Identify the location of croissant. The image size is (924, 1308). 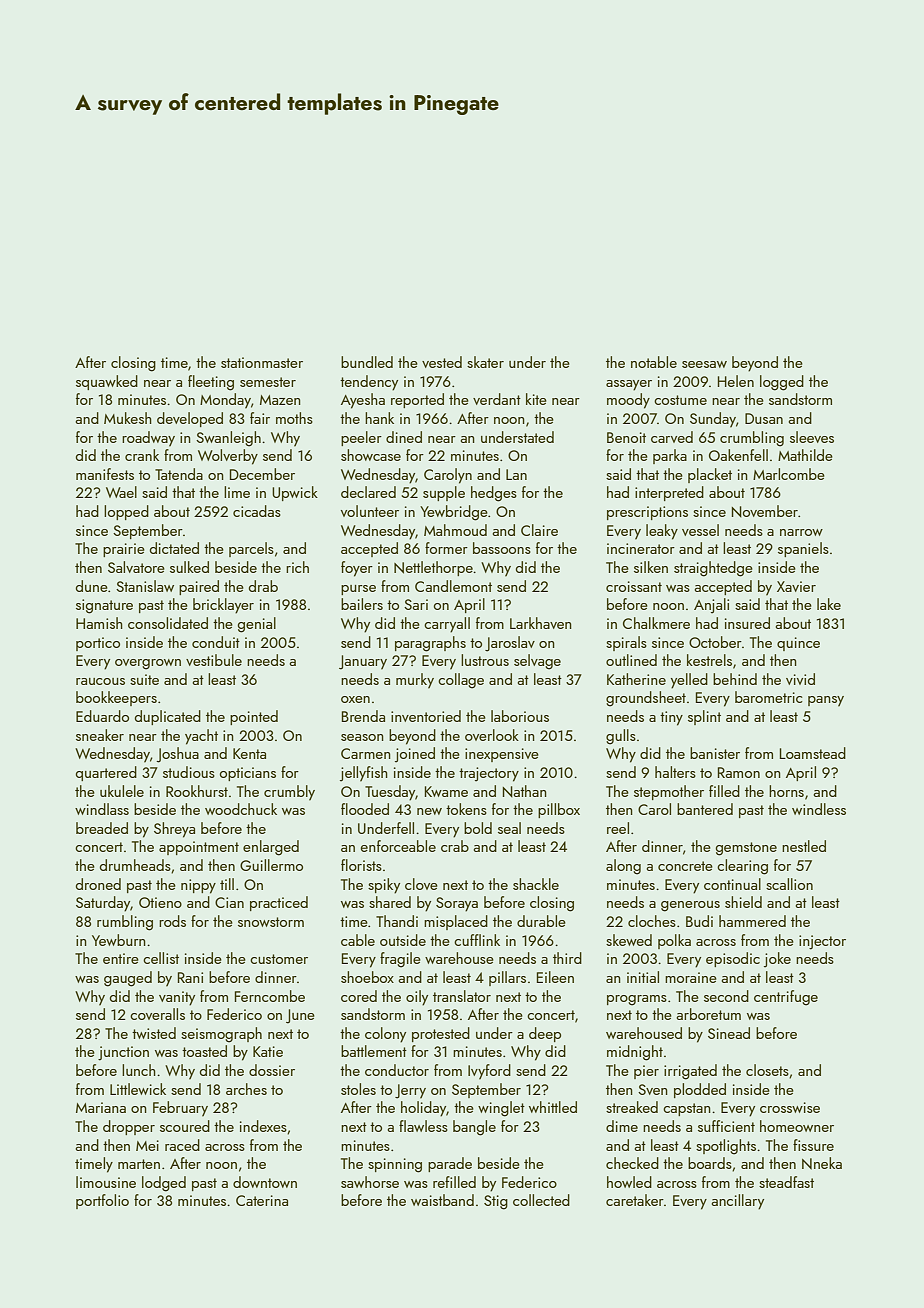
(634, 586).
